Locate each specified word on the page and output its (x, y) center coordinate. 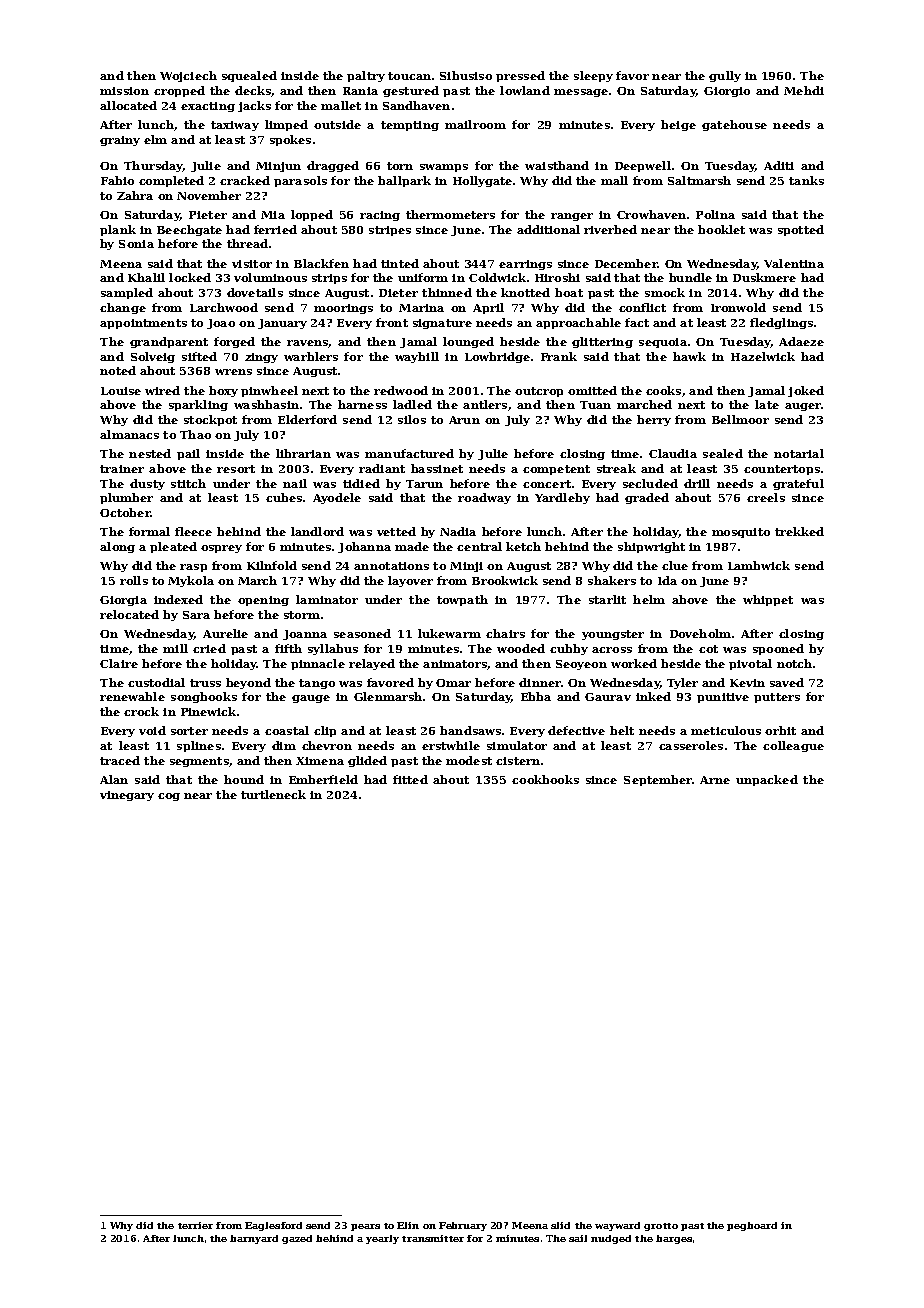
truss (205, 683)
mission (124, 91)
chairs (505, 633)
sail (578, 1238)
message (581, 93)
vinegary (127, 796)
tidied (361, 483)
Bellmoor (740, 419)
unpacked (767, 780)
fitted (410, 779)
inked (653, 696)
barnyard (254, 1239)
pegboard (752, 1226)
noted (118, 370)
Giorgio (727, 92)
